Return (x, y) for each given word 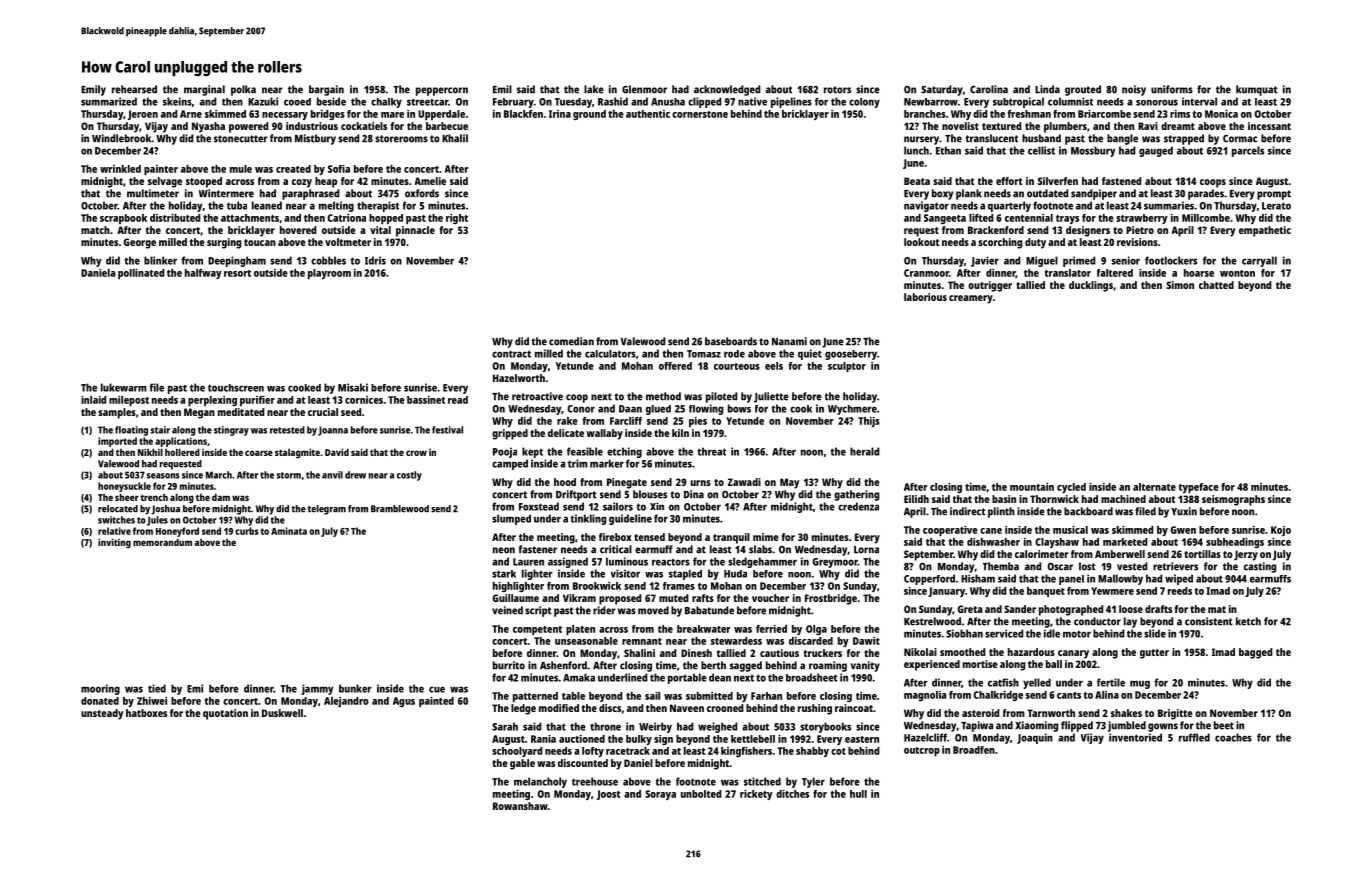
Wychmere (852, 410)
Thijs (869, 422)
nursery (921, 140)
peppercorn (442, 91)
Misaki (353, 387)
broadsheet (812, 677)
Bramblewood (400, 509)
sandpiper (1094, 194)
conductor (1097, 621)
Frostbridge (831, 599)
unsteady (102, 714)
